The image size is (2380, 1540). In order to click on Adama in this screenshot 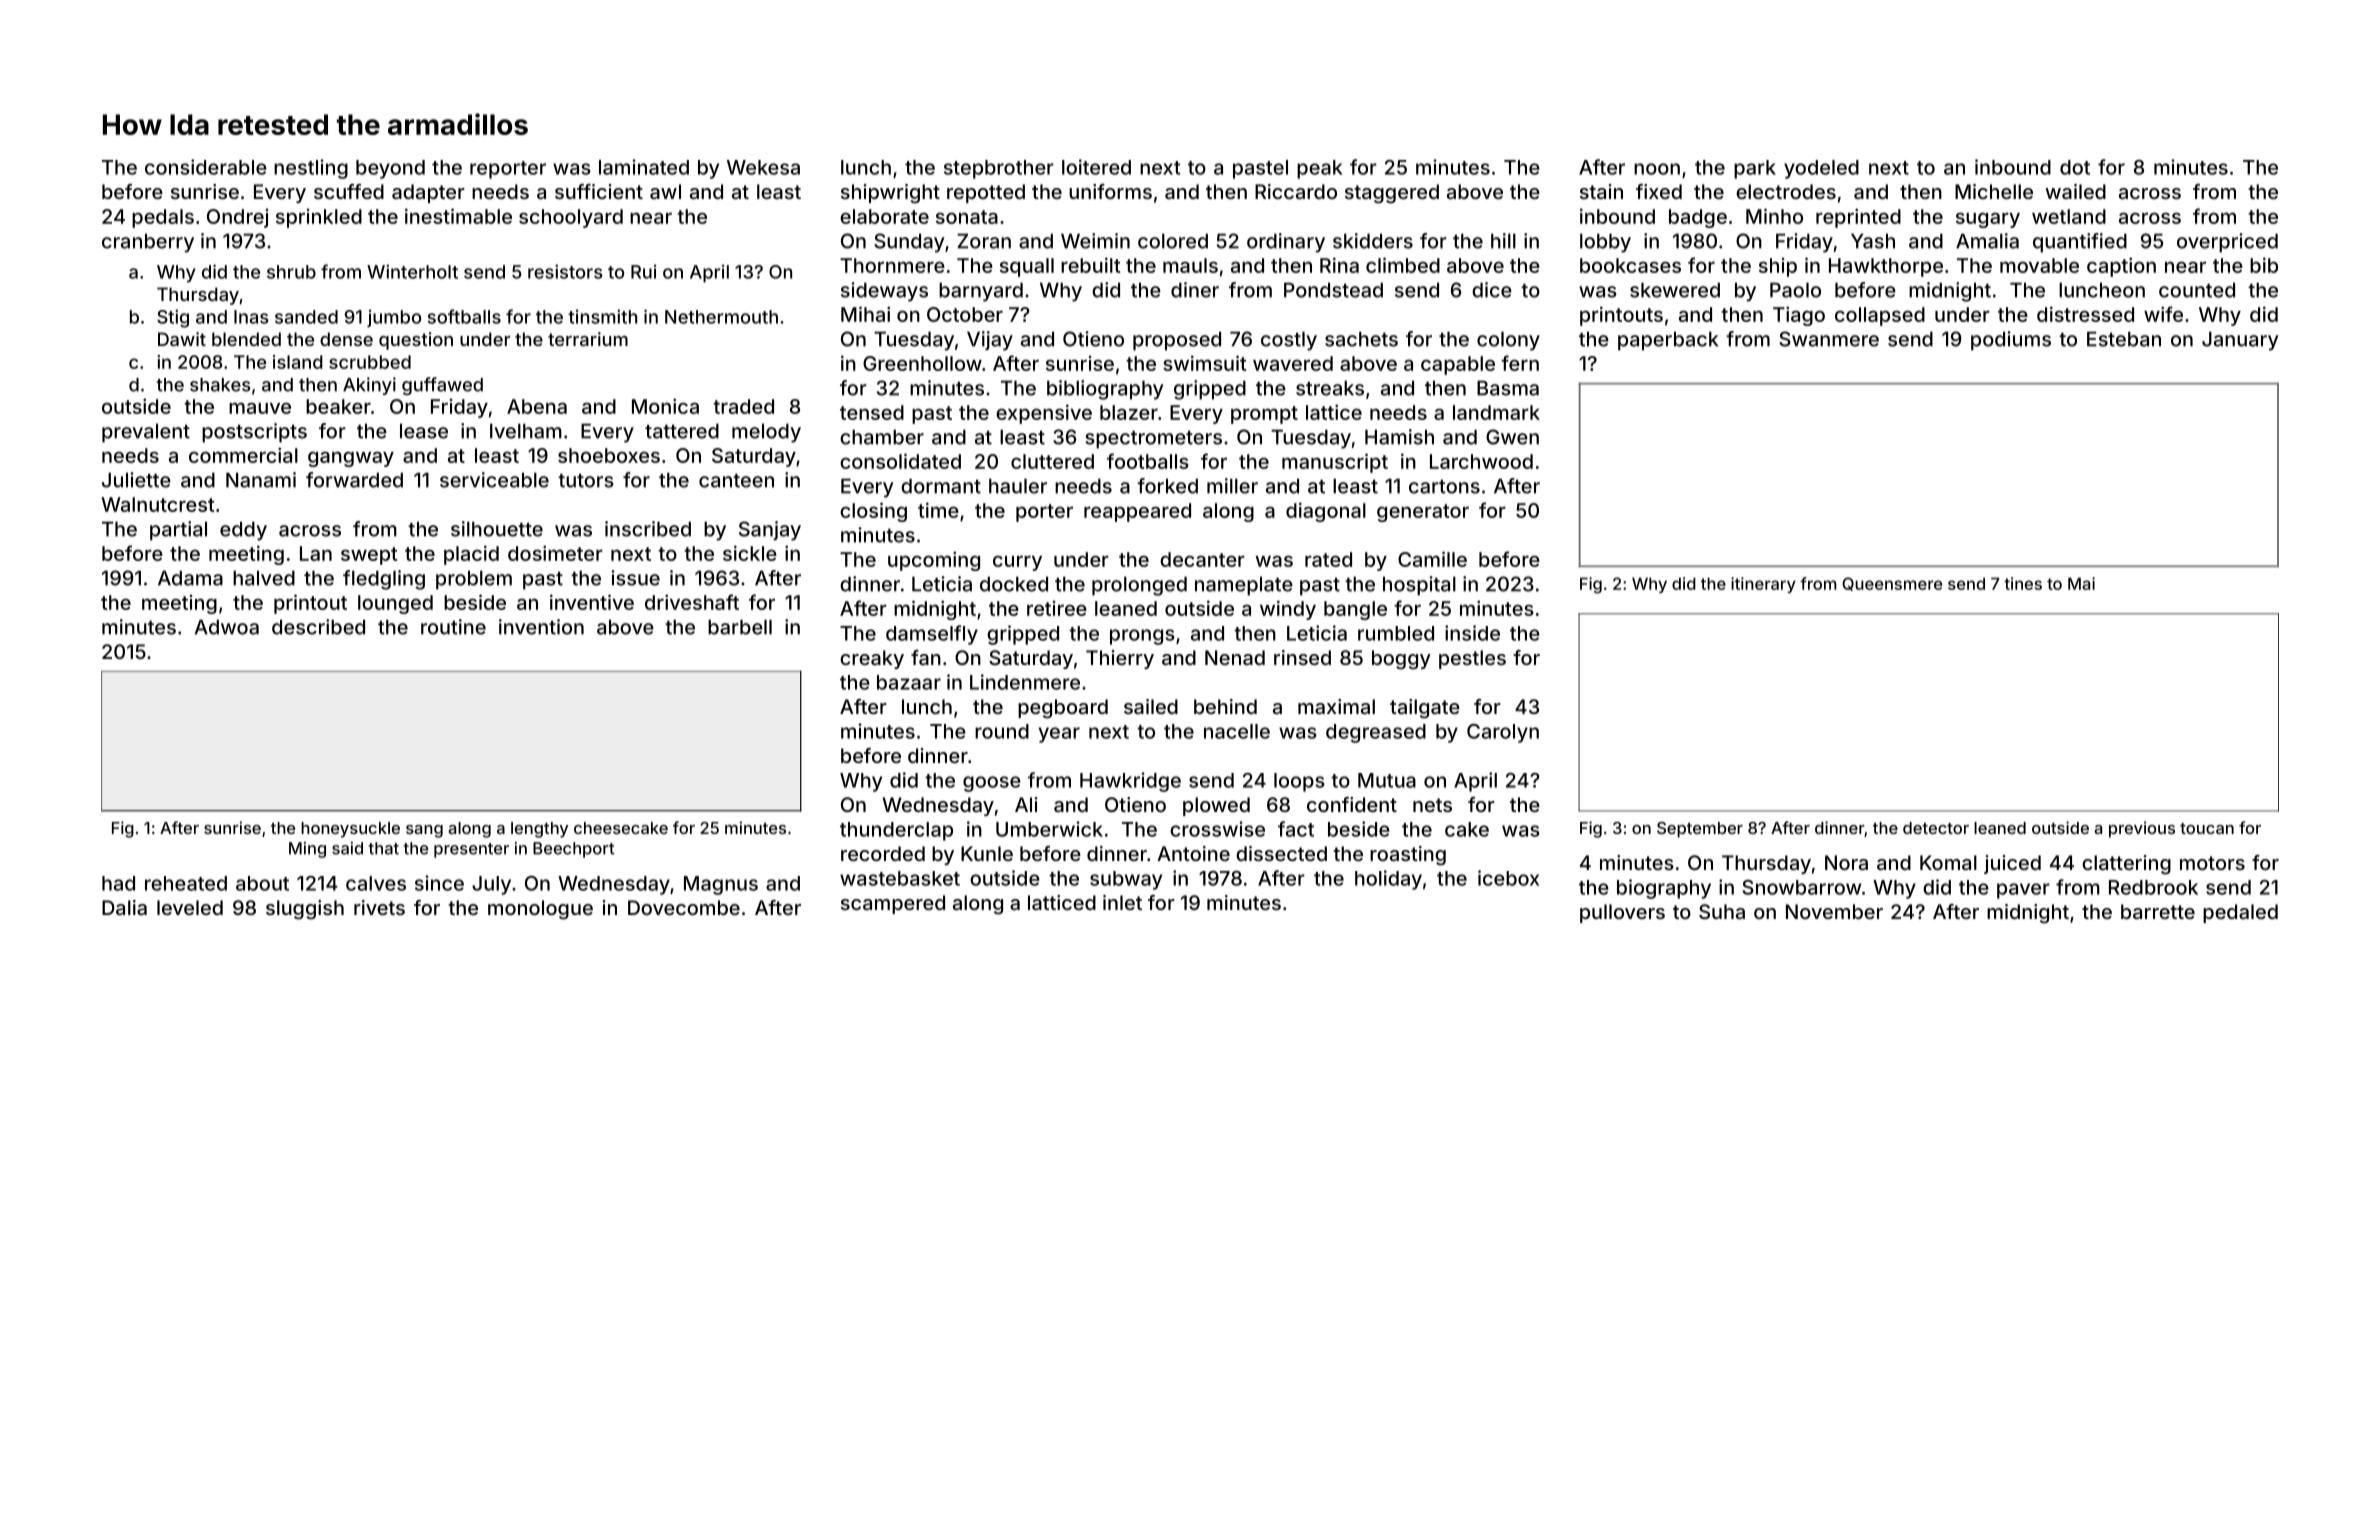, I will do `click(190, 578)`.
